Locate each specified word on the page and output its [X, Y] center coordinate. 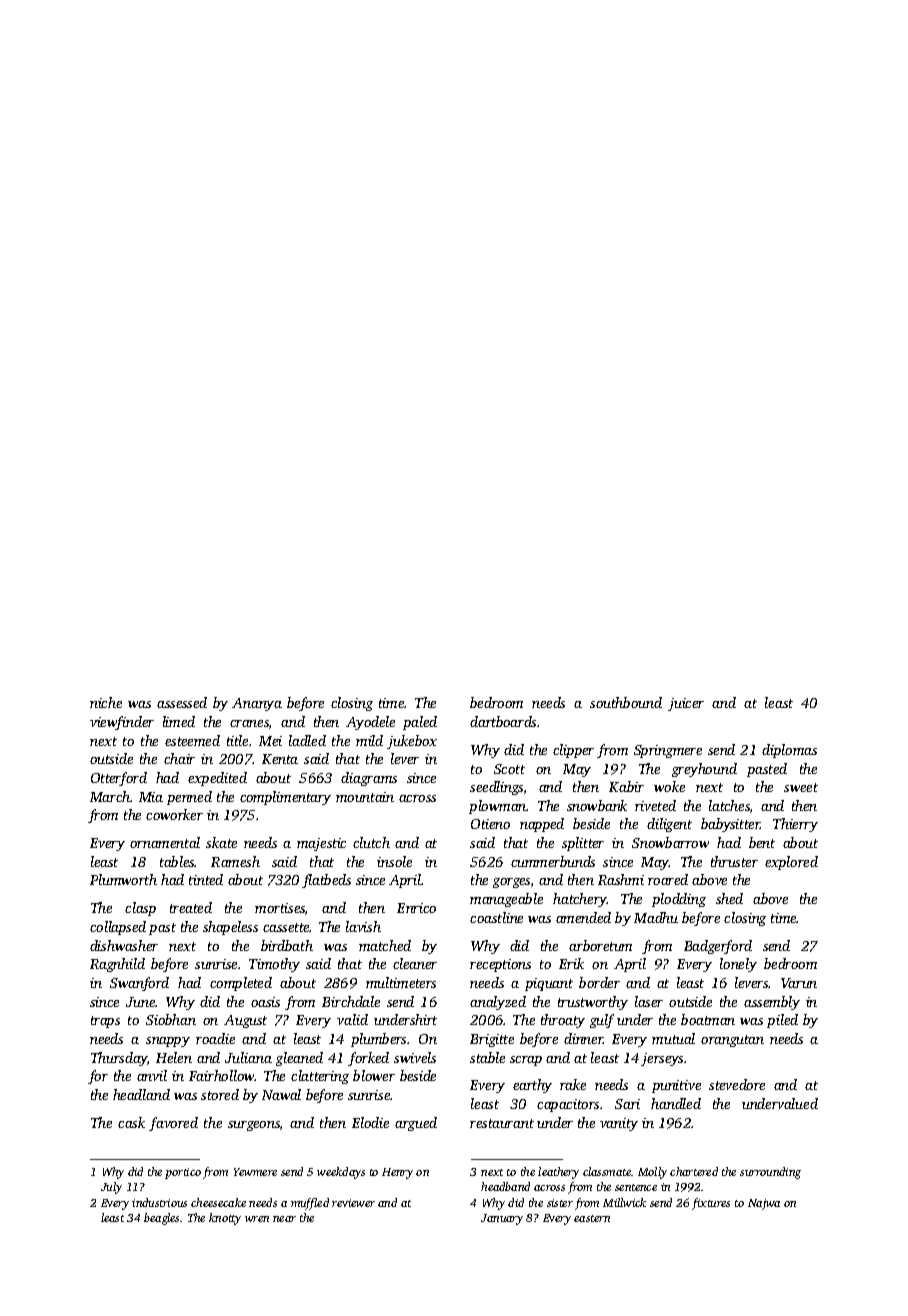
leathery [558, 1173]
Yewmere [255, 1172]
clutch [371, 842]
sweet [801, 787]
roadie [215, 1038]
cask [131, 1122]
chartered [694, 1171]
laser [649, 1001]
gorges [511, 883]
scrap [526, 1061]
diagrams [369, 779]
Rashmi [621, 879]
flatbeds [326, 881]
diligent [669, 825]
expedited [217, 779]
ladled [307, 740]
